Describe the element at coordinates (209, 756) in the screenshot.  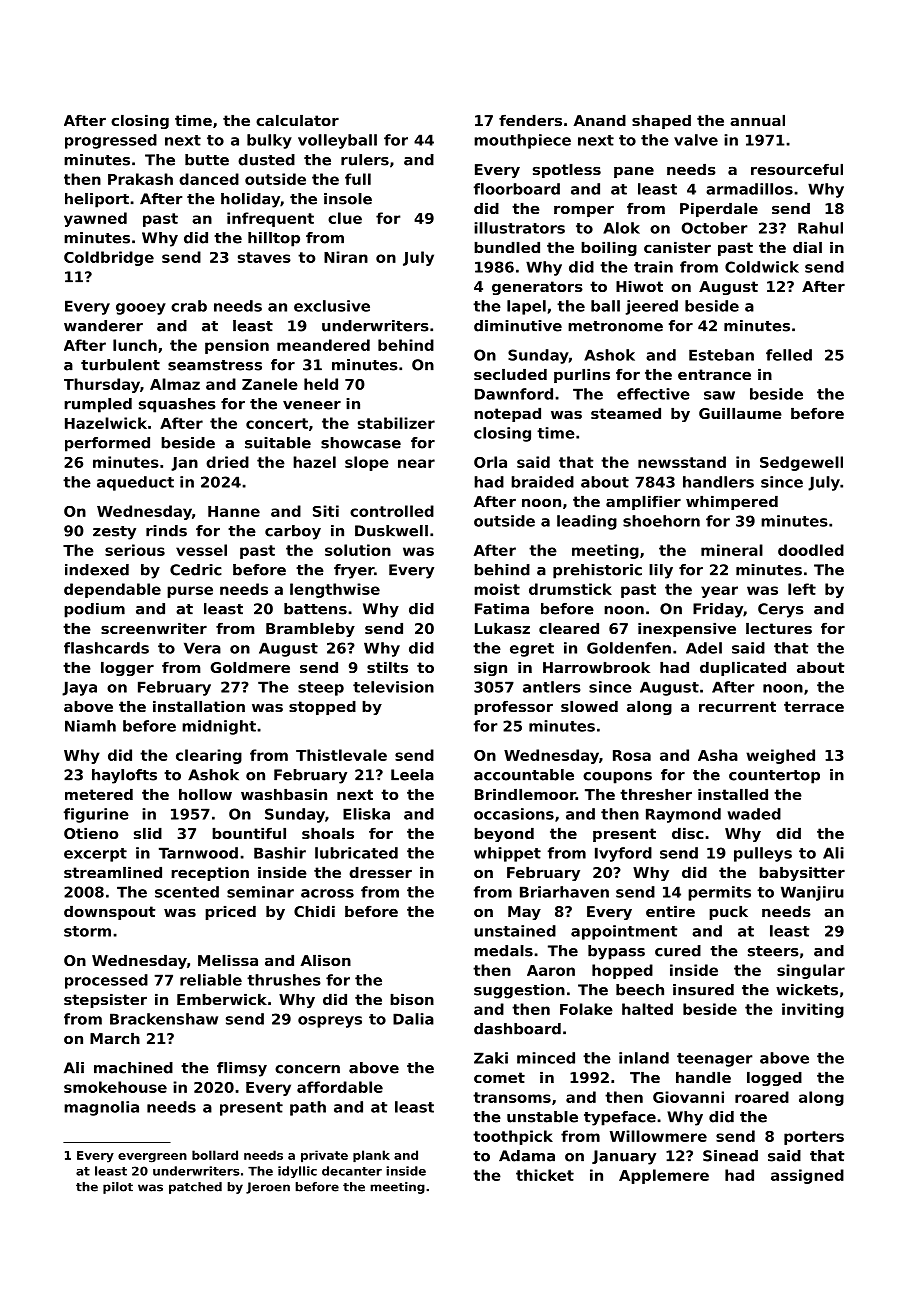
I see `clearing` at that location.
